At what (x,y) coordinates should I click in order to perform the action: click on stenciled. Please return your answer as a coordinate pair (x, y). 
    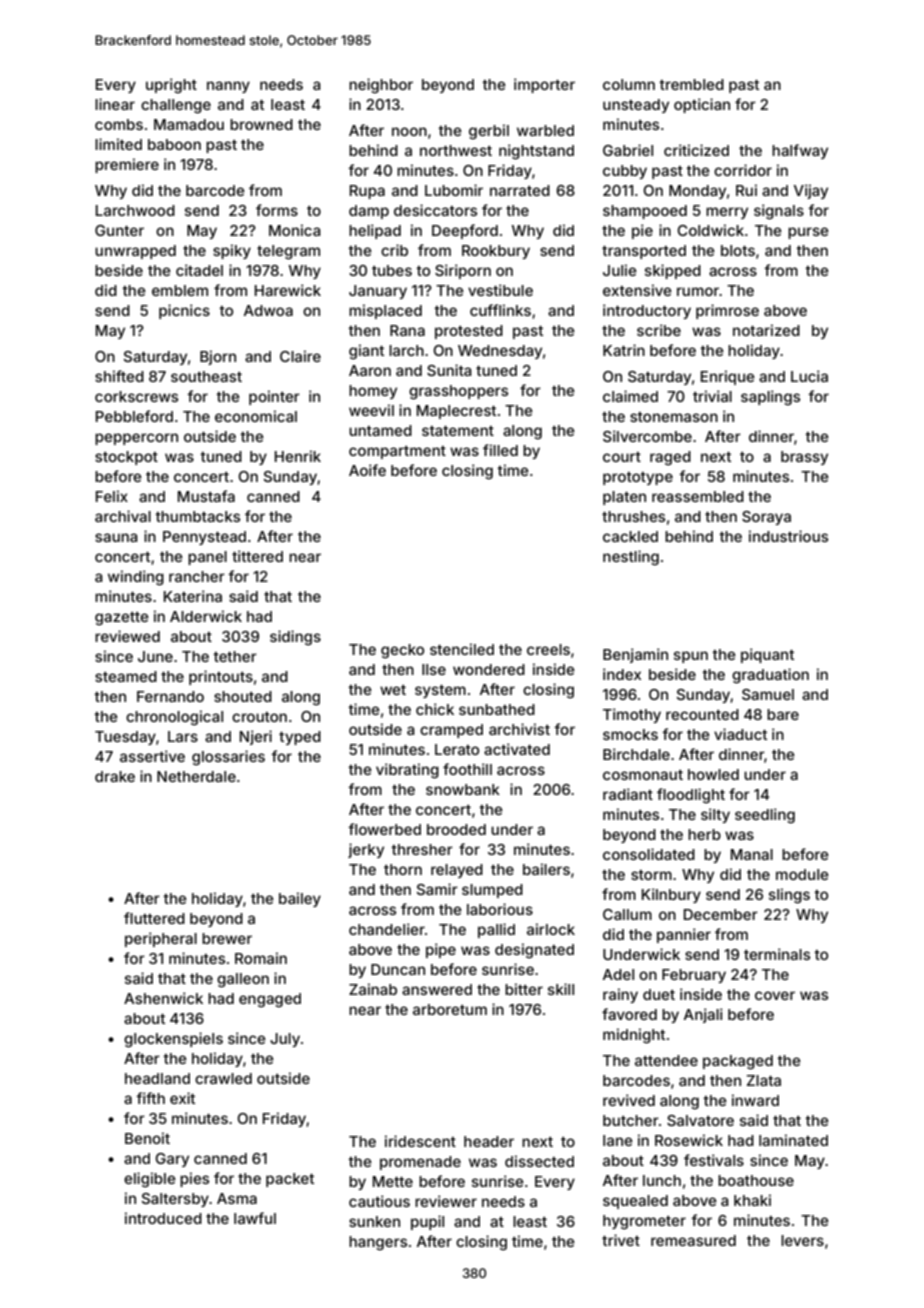
    Looking at the image, I should click on (462, 649).
